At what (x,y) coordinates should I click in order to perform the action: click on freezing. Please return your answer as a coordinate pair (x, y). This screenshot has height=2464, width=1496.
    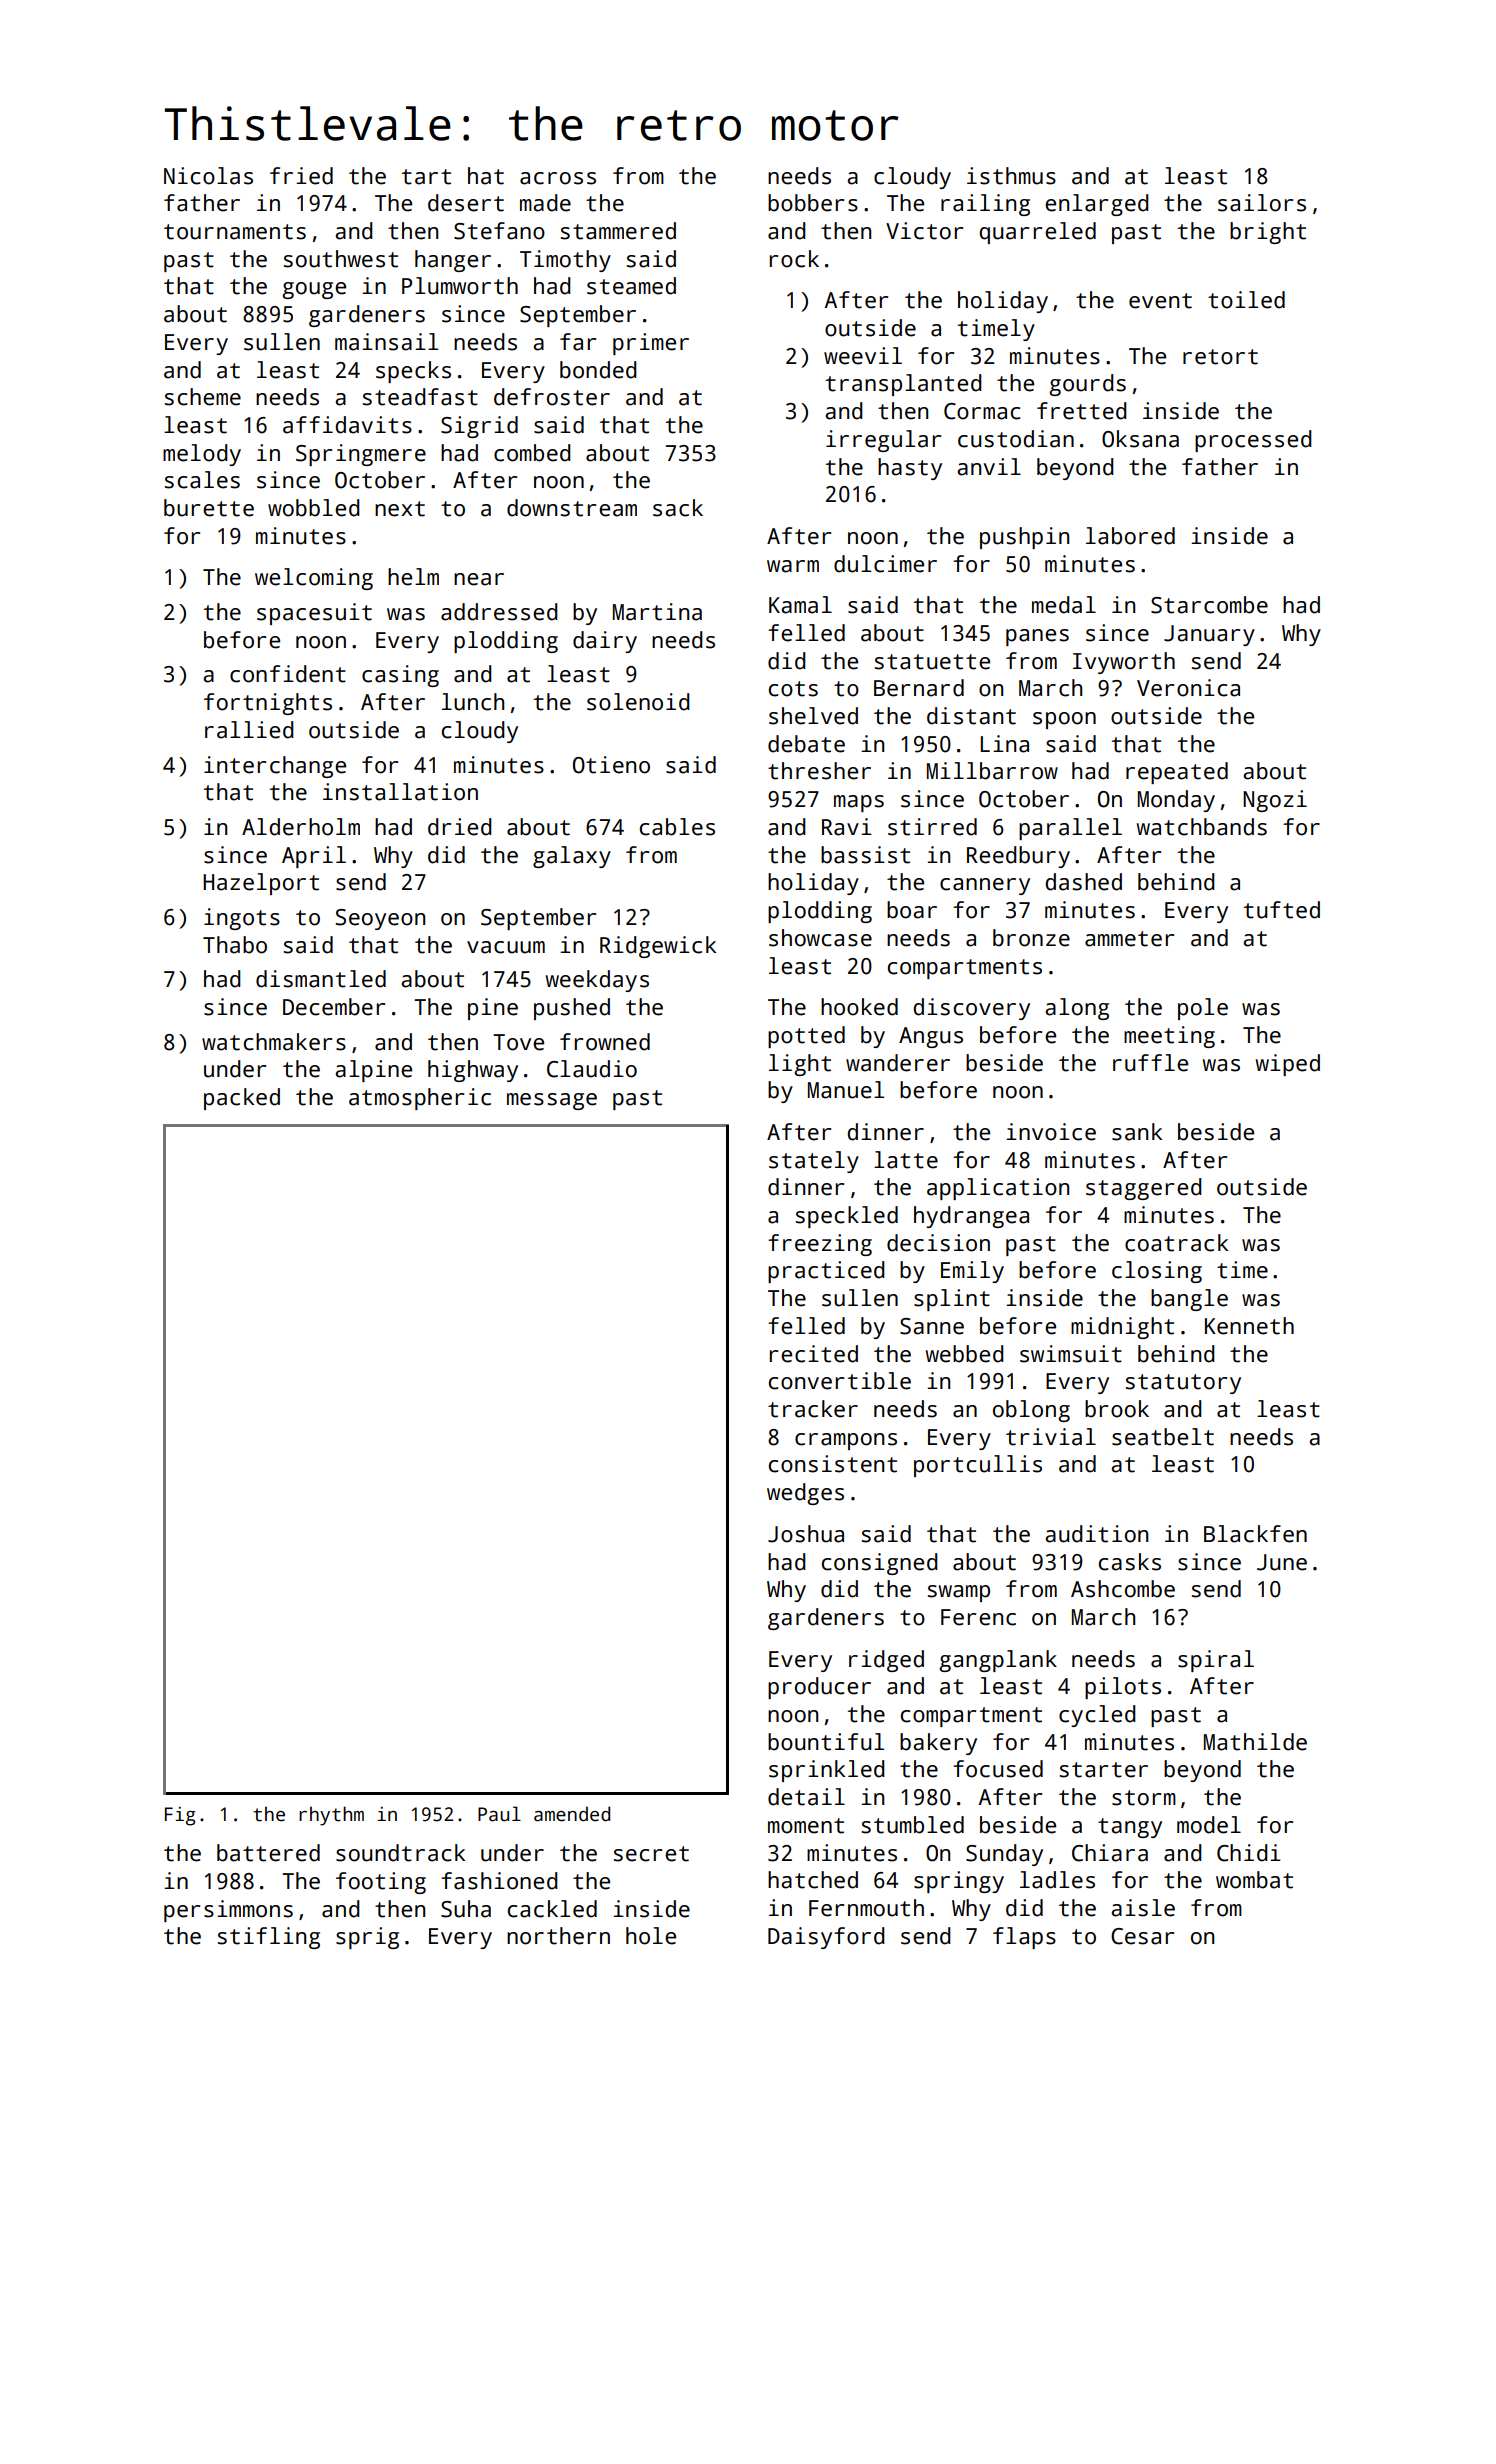
    Looking at the image, I should click on (820, 1245).
